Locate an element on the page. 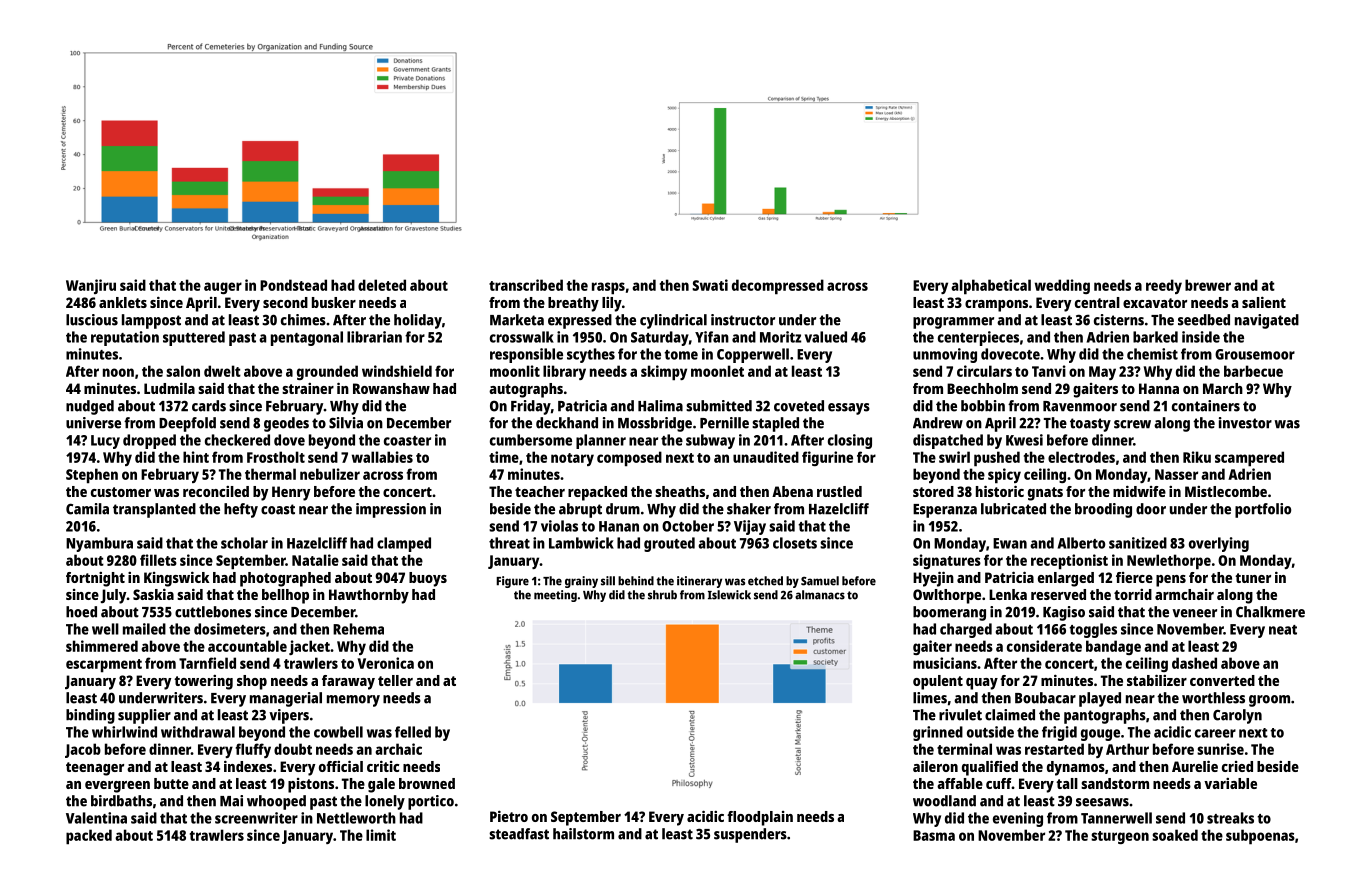 The height and width of the page is (887, 1372). scholar is located at coordinates (244, 543).
